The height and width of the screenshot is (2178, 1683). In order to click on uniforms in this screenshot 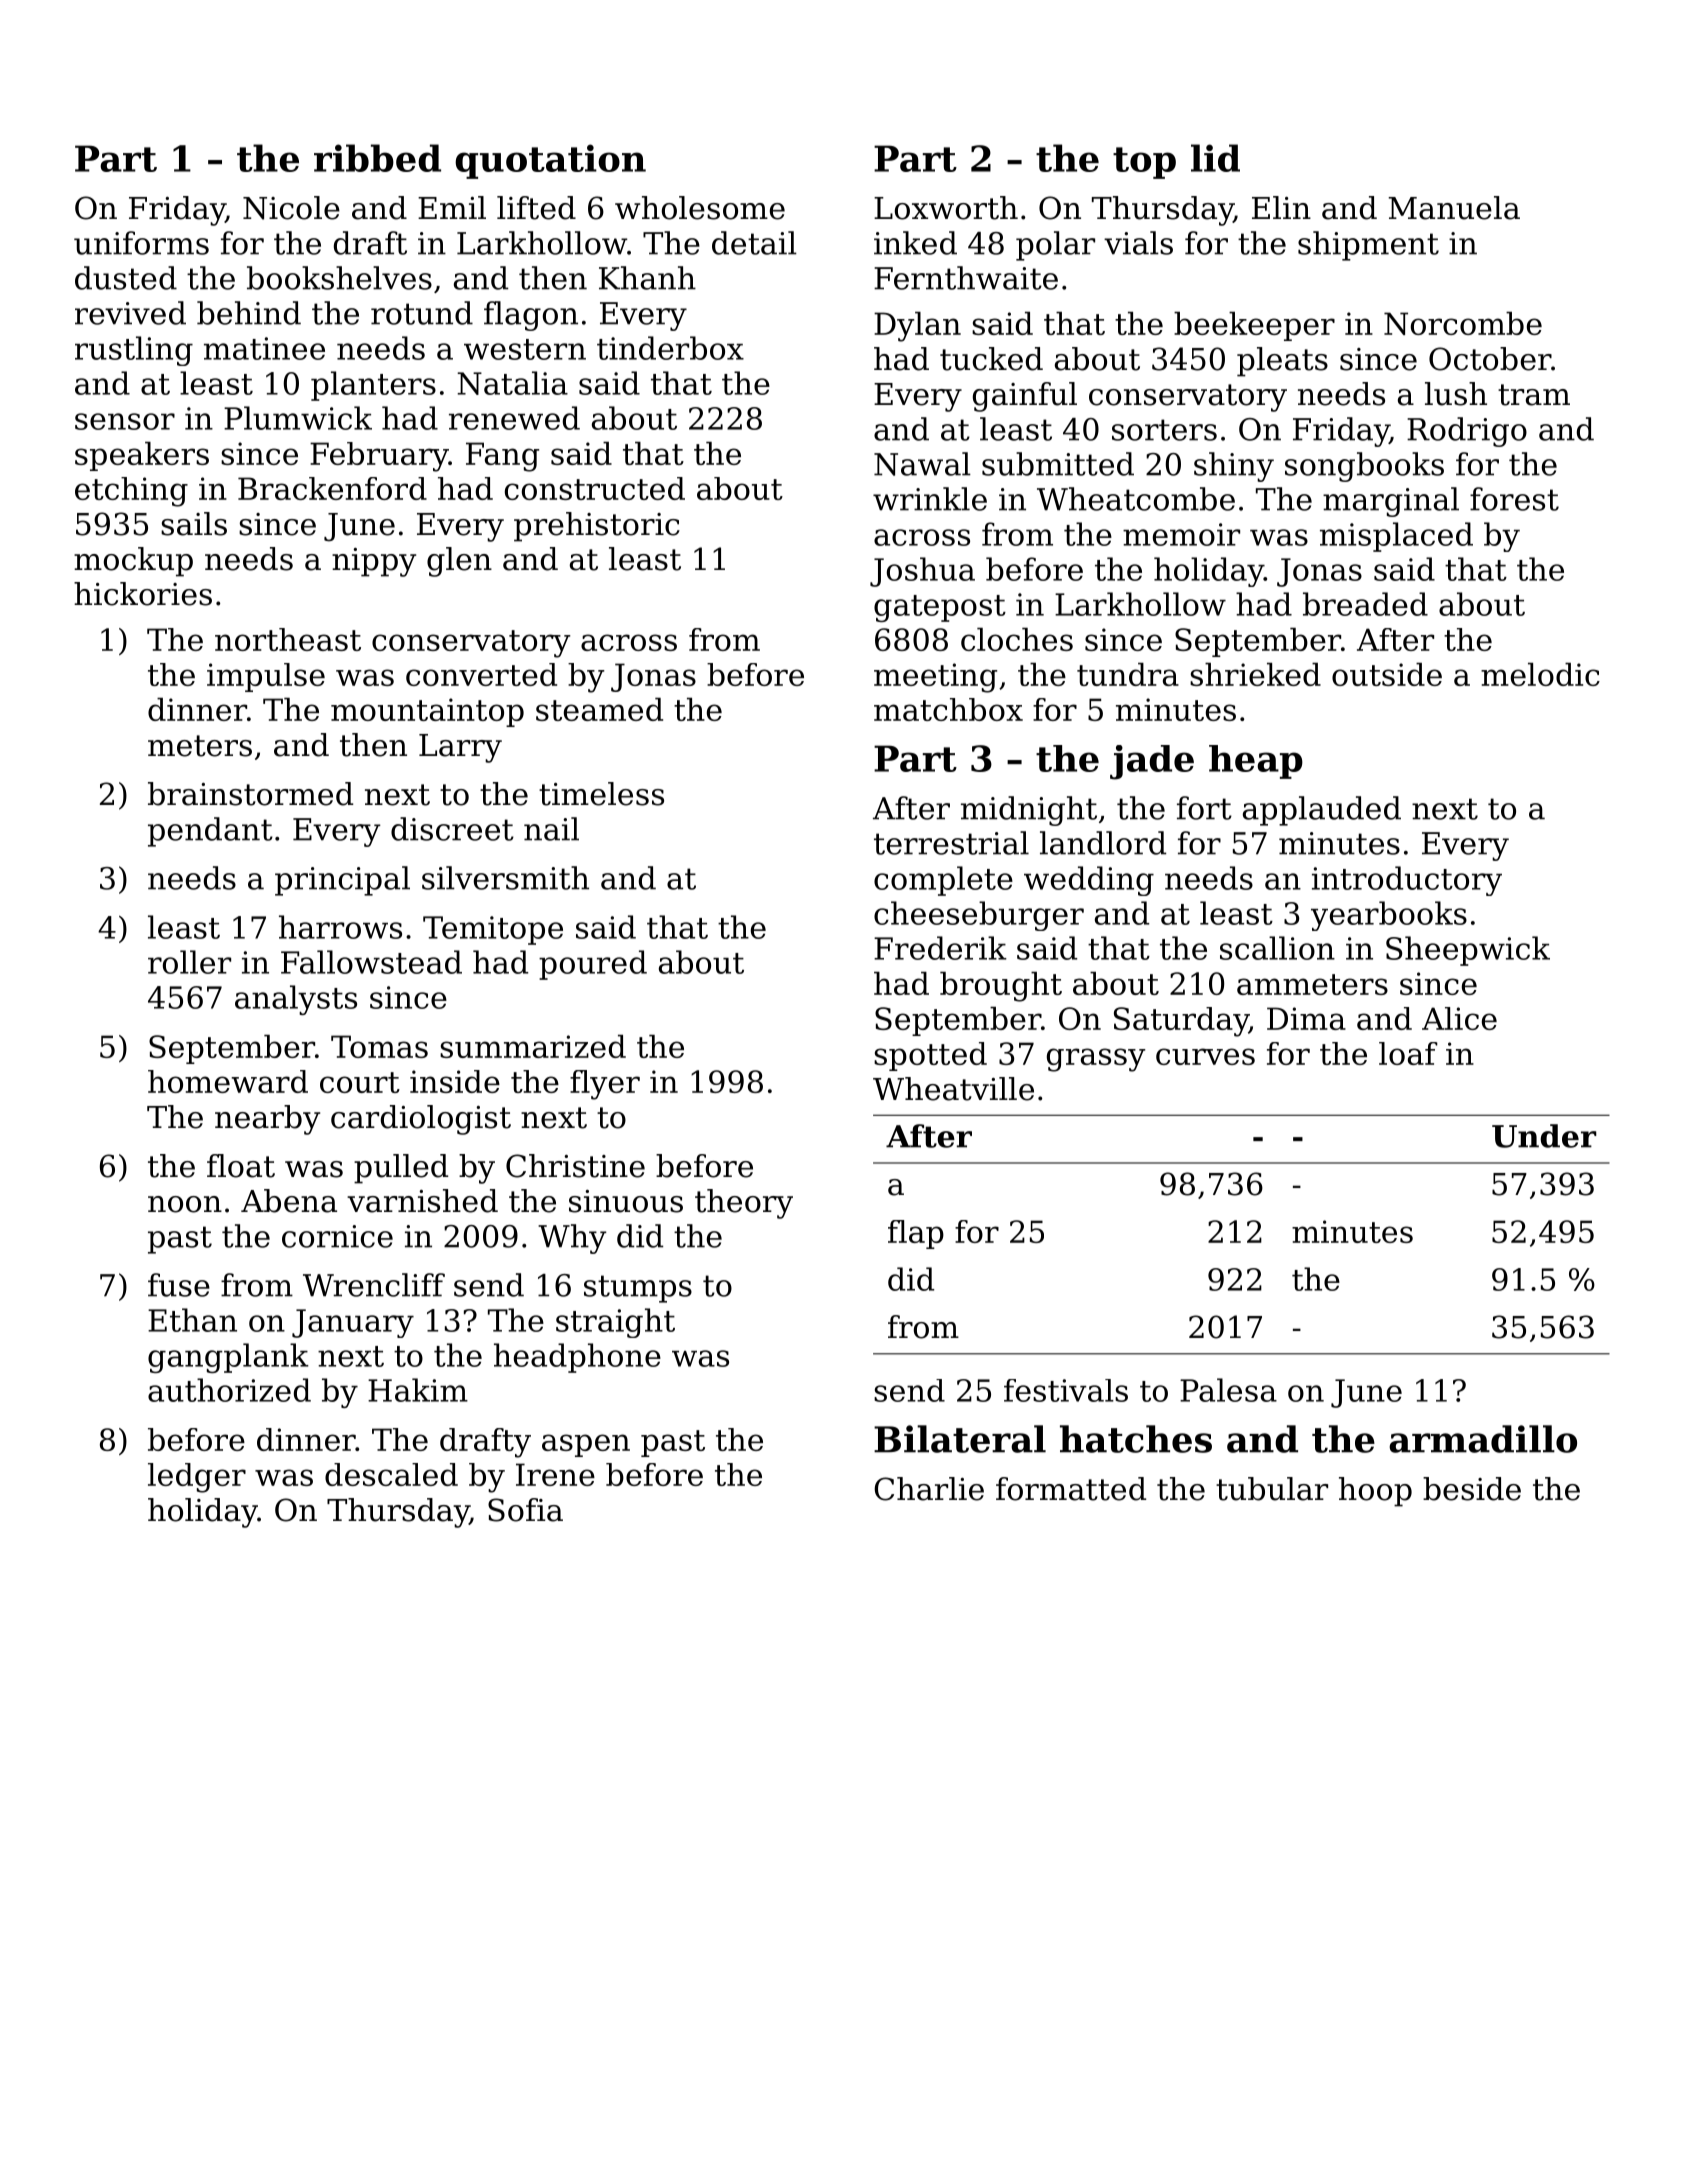, I will do `click(141, 243)`.
